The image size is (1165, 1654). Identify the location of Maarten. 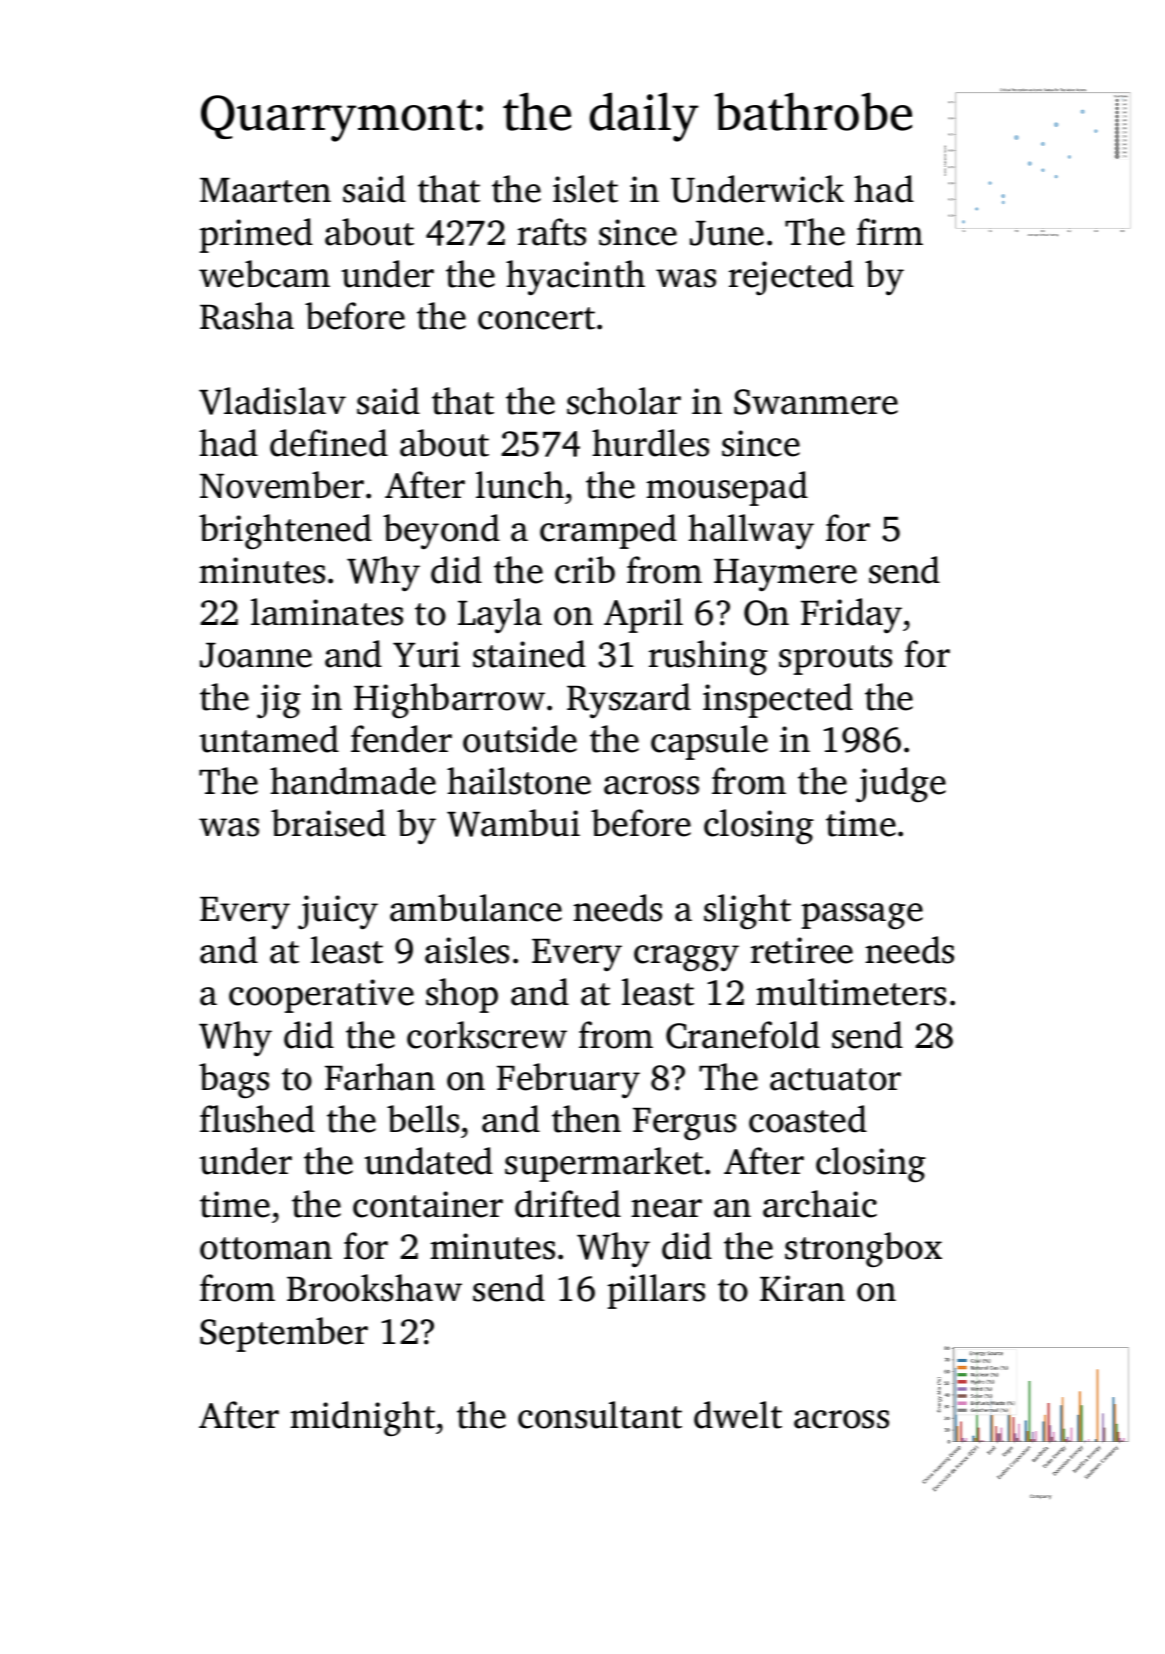
(265, 190).
